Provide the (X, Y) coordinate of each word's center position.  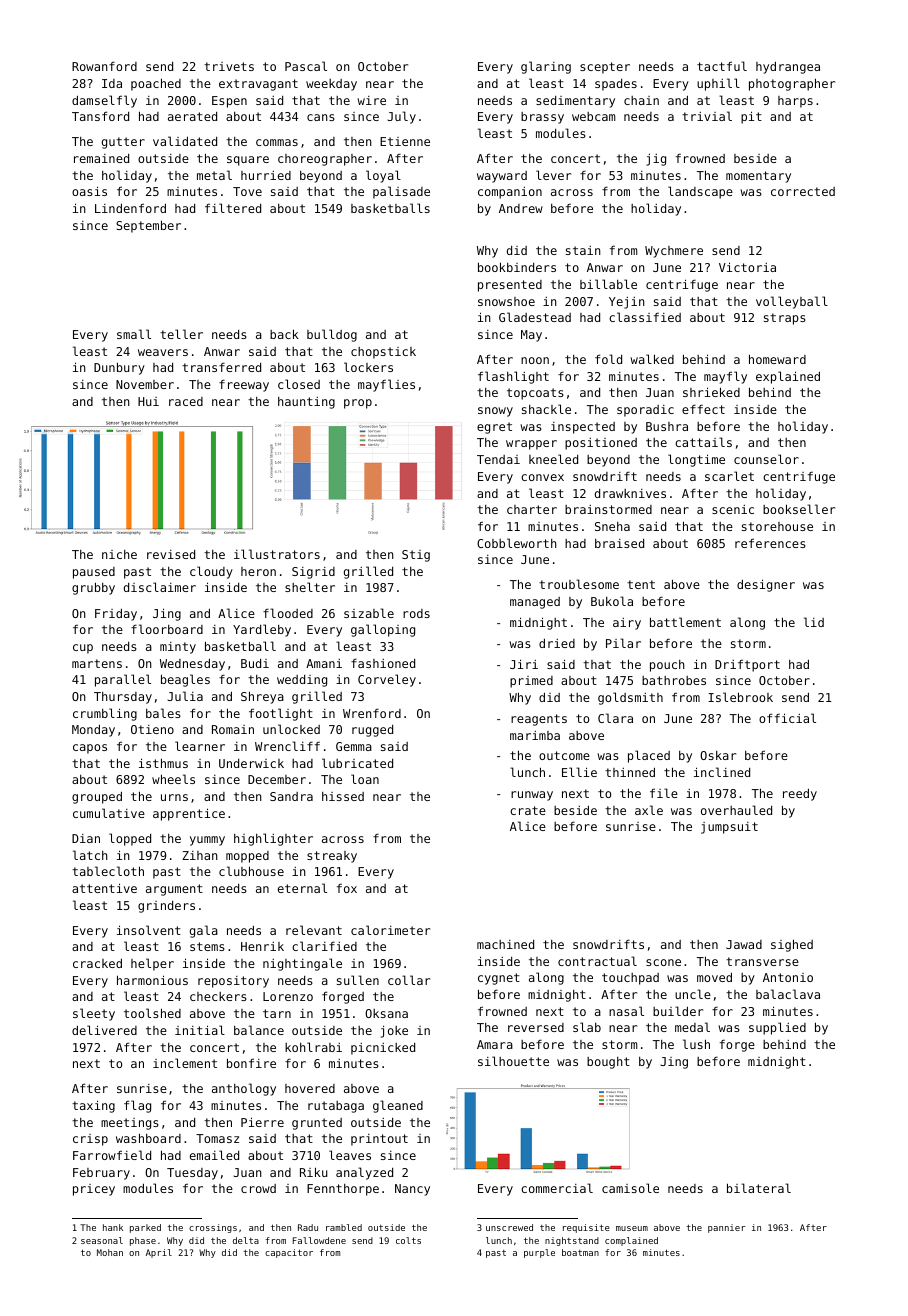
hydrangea (788, 67)
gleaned (398, 1106)
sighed (792, 945)
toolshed (152, 1013)
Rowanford (104, 66)
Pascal (306, 66)
